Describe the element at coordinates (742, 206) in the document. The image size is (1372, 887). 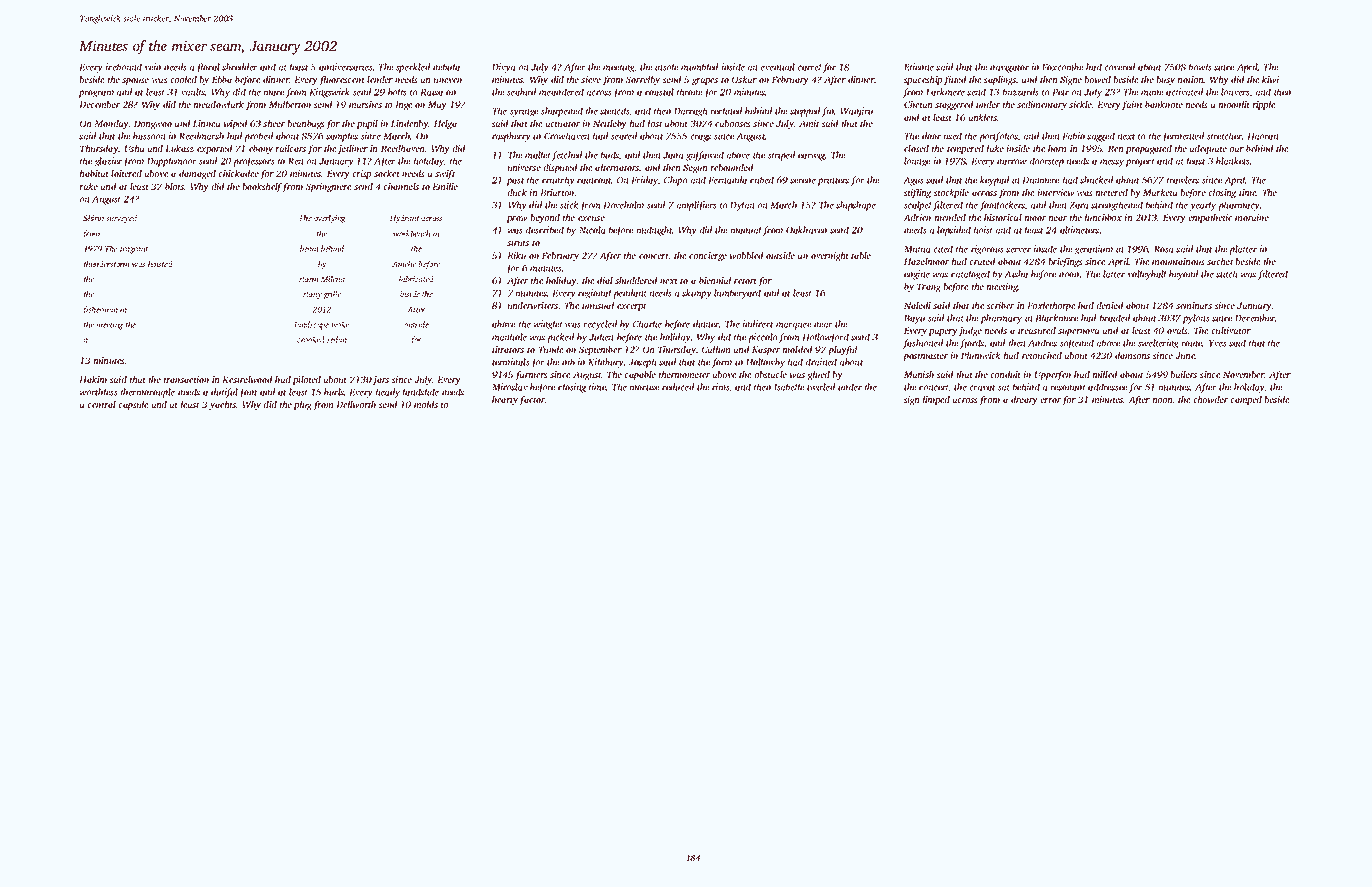
I see `Dylan` at that location.
